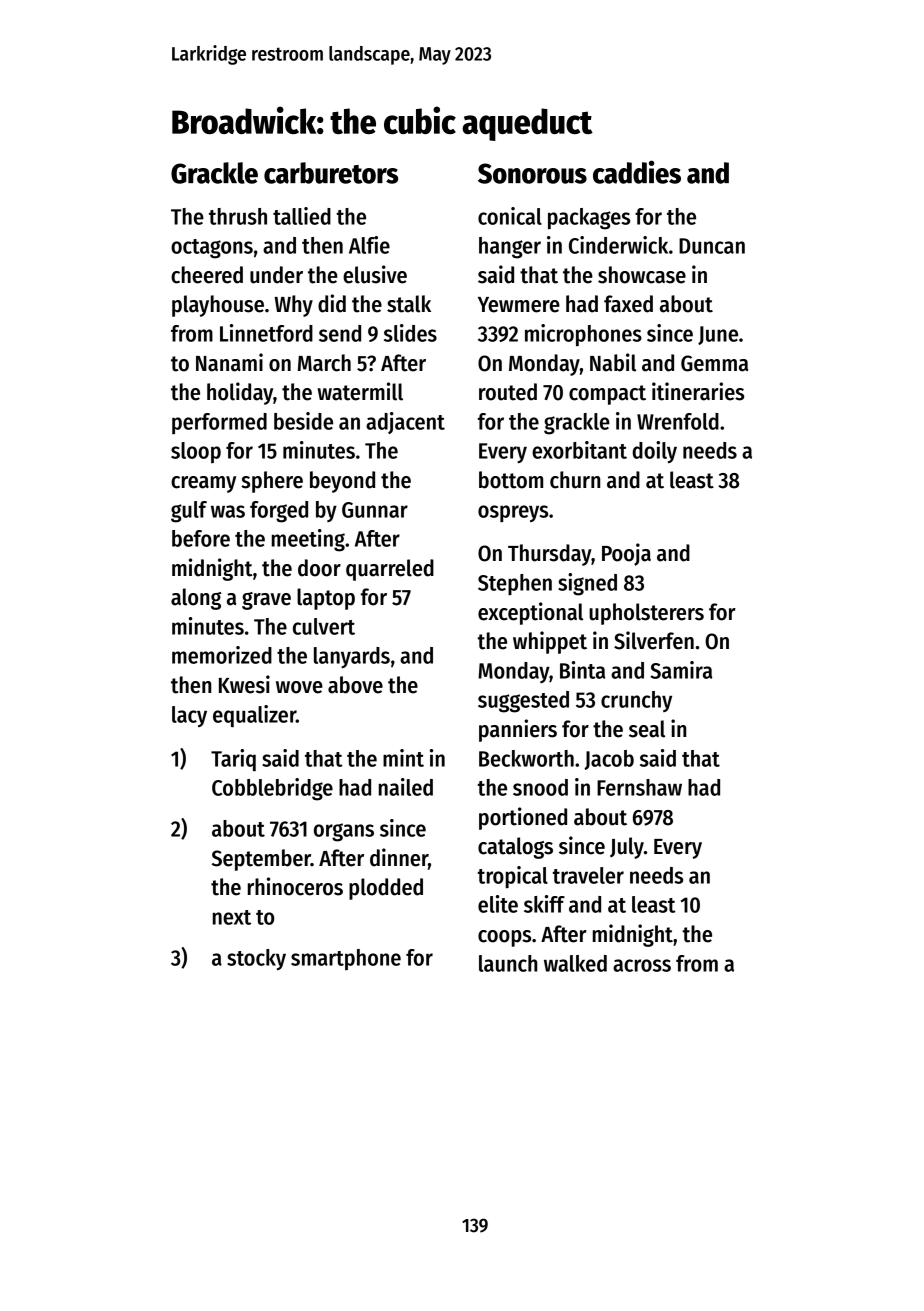 The width and height of the screenshot is (924, 1311). I want to click on Nabil, so click(613, 362).
